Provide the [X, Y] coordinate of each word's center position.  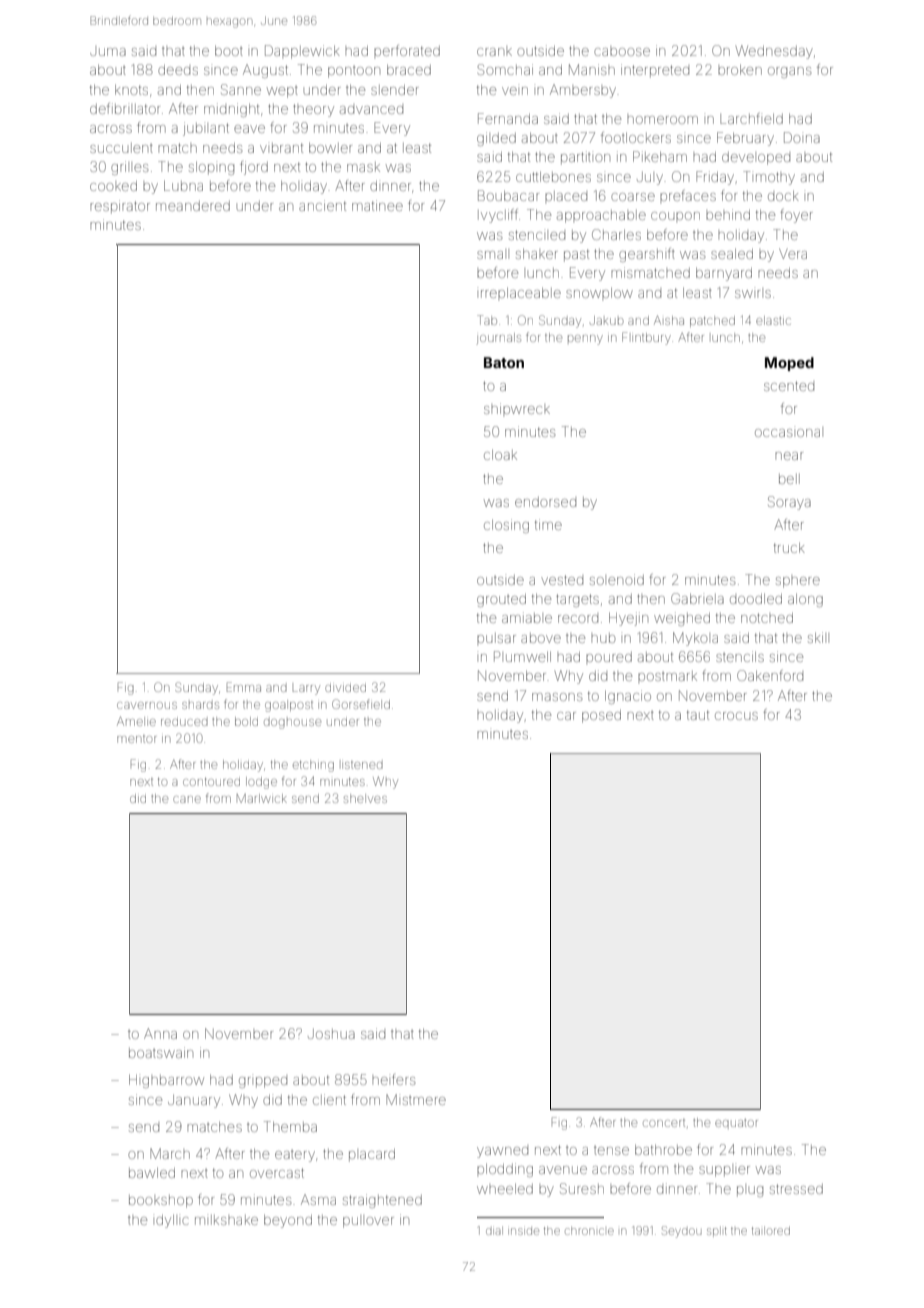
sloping [211, 168]
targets [577, 600]
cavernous [147, 705]
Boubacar [508, 195]
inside [525, 1231]
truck [789, 548]
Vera [793, 253]
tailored [771, 1230]
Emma [244, 687]
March [170, 1153]
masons [557, 697]
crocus [736, 716]
